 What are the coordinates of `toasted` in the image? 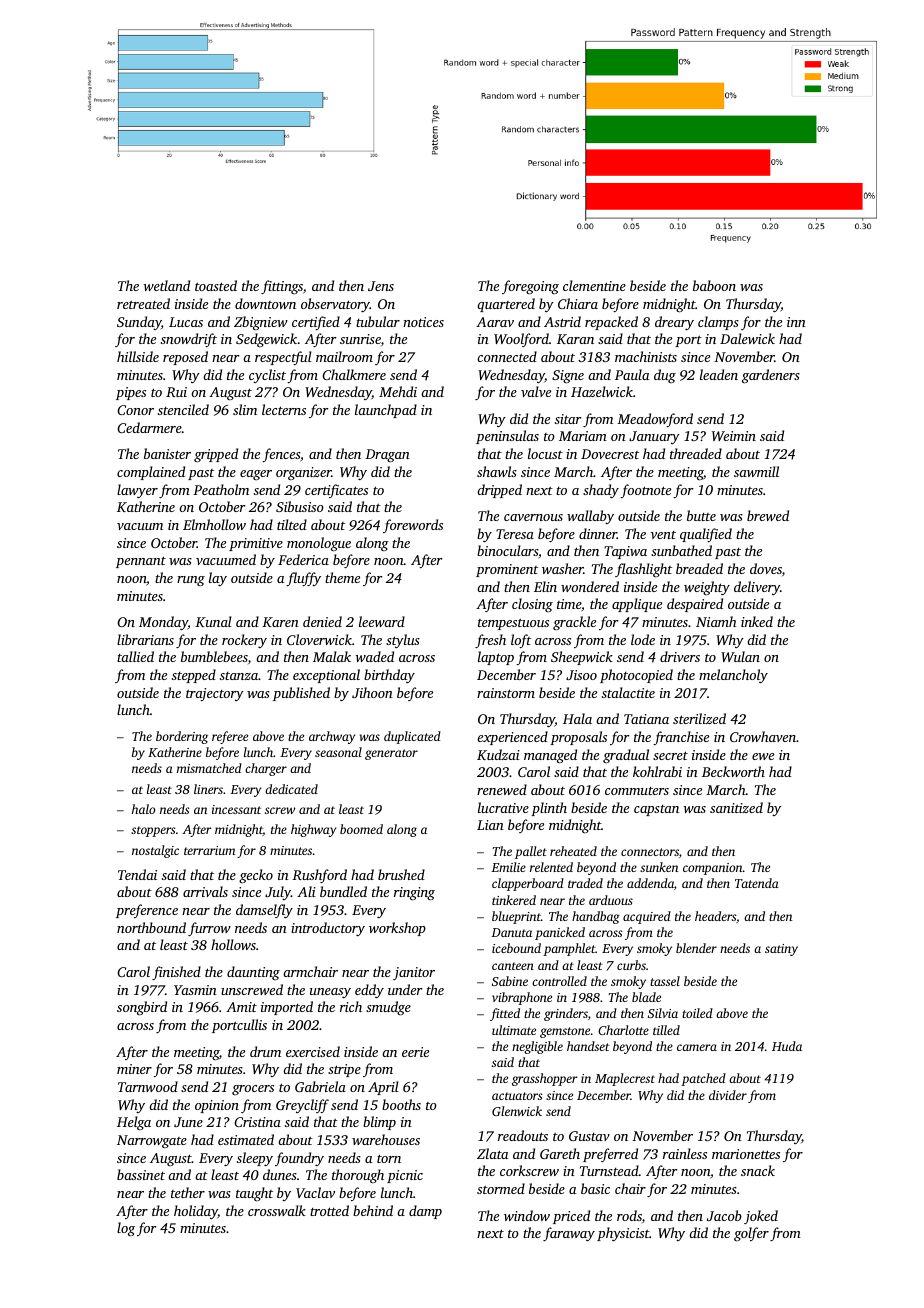 It's located at (216, 285).
